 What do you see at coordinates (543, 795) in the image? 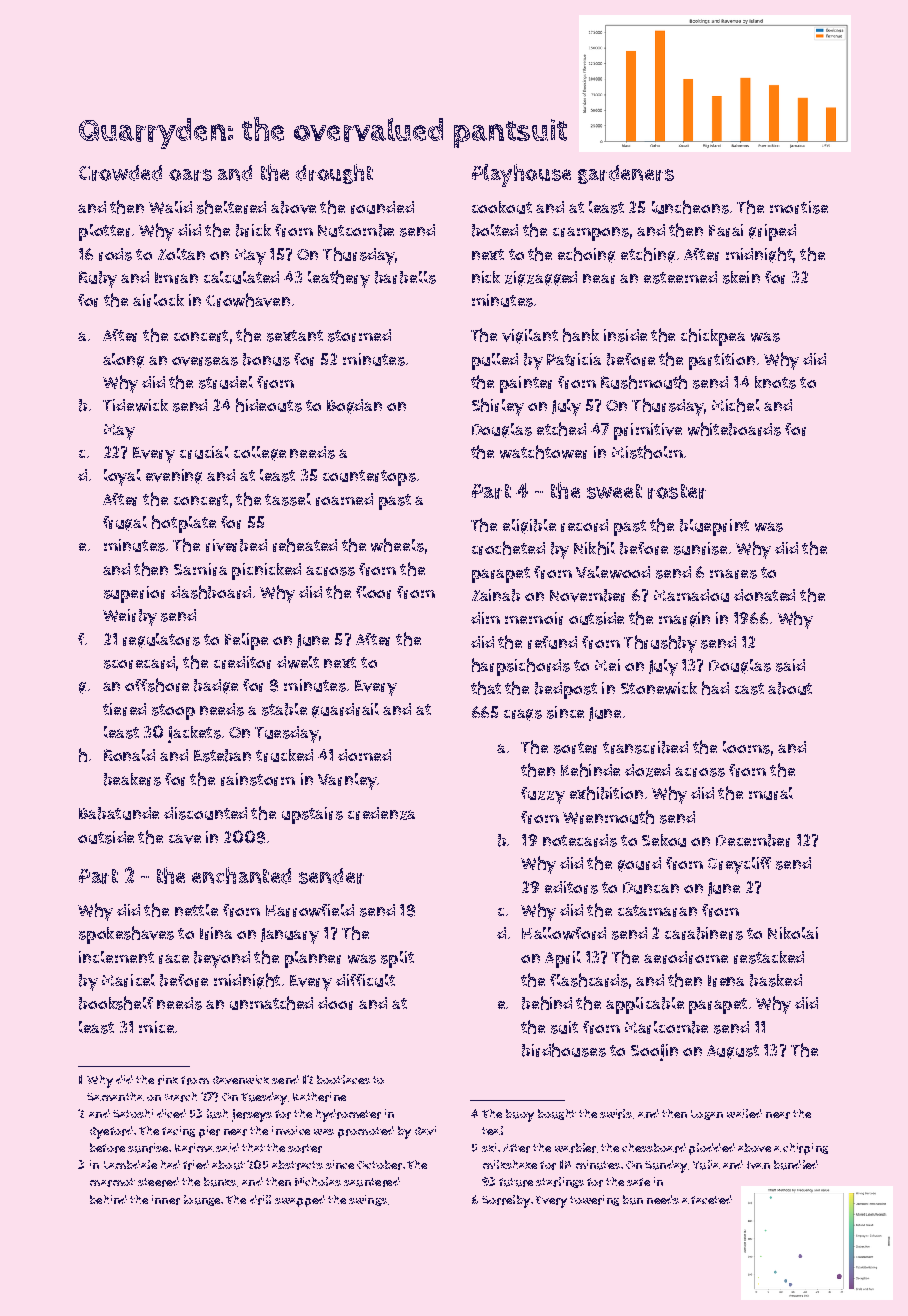
I see `fuzzy` at bounding box center [543, 795].
